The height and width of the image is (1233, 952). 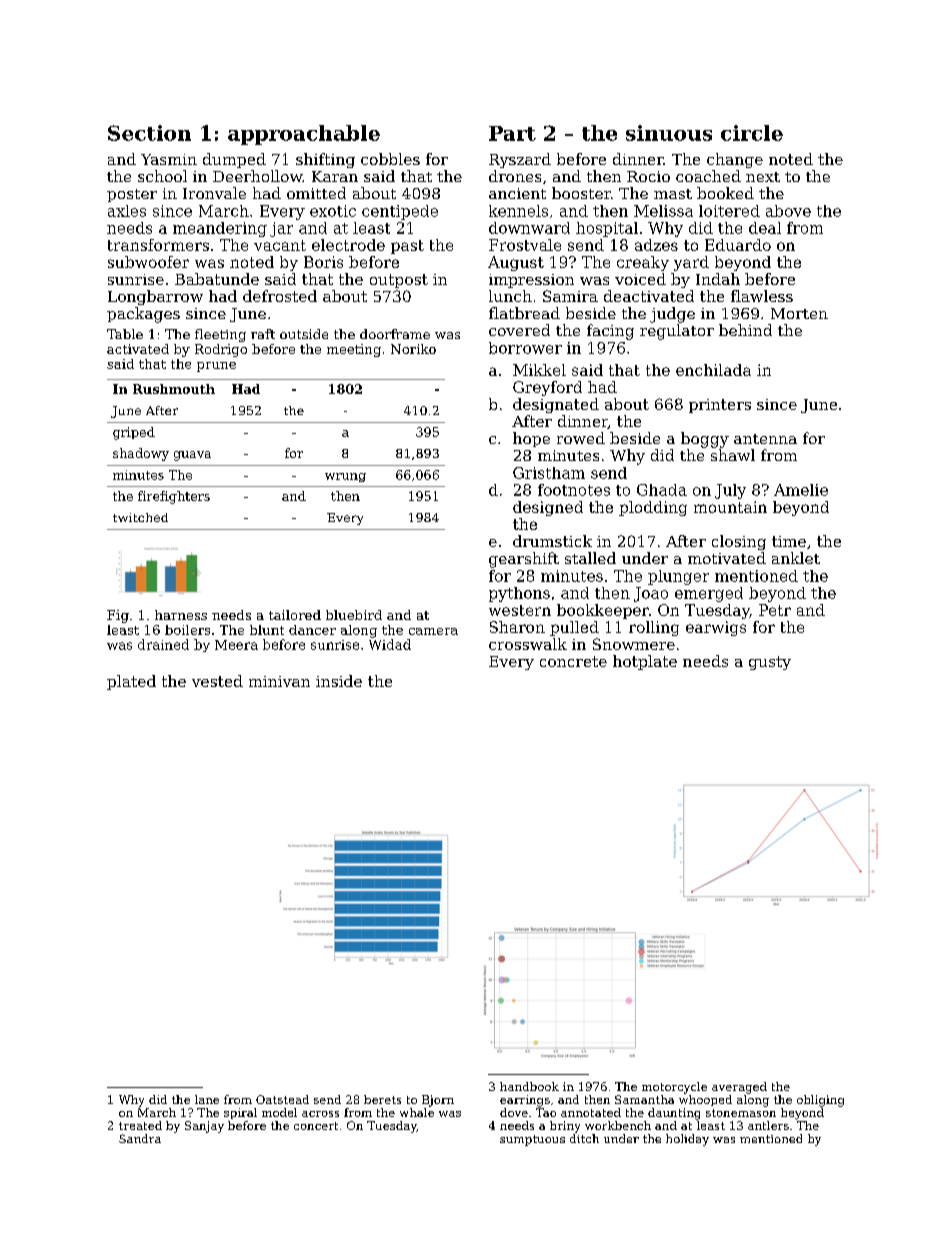 I want to click on hotplate, so click(x=645, y=662).
